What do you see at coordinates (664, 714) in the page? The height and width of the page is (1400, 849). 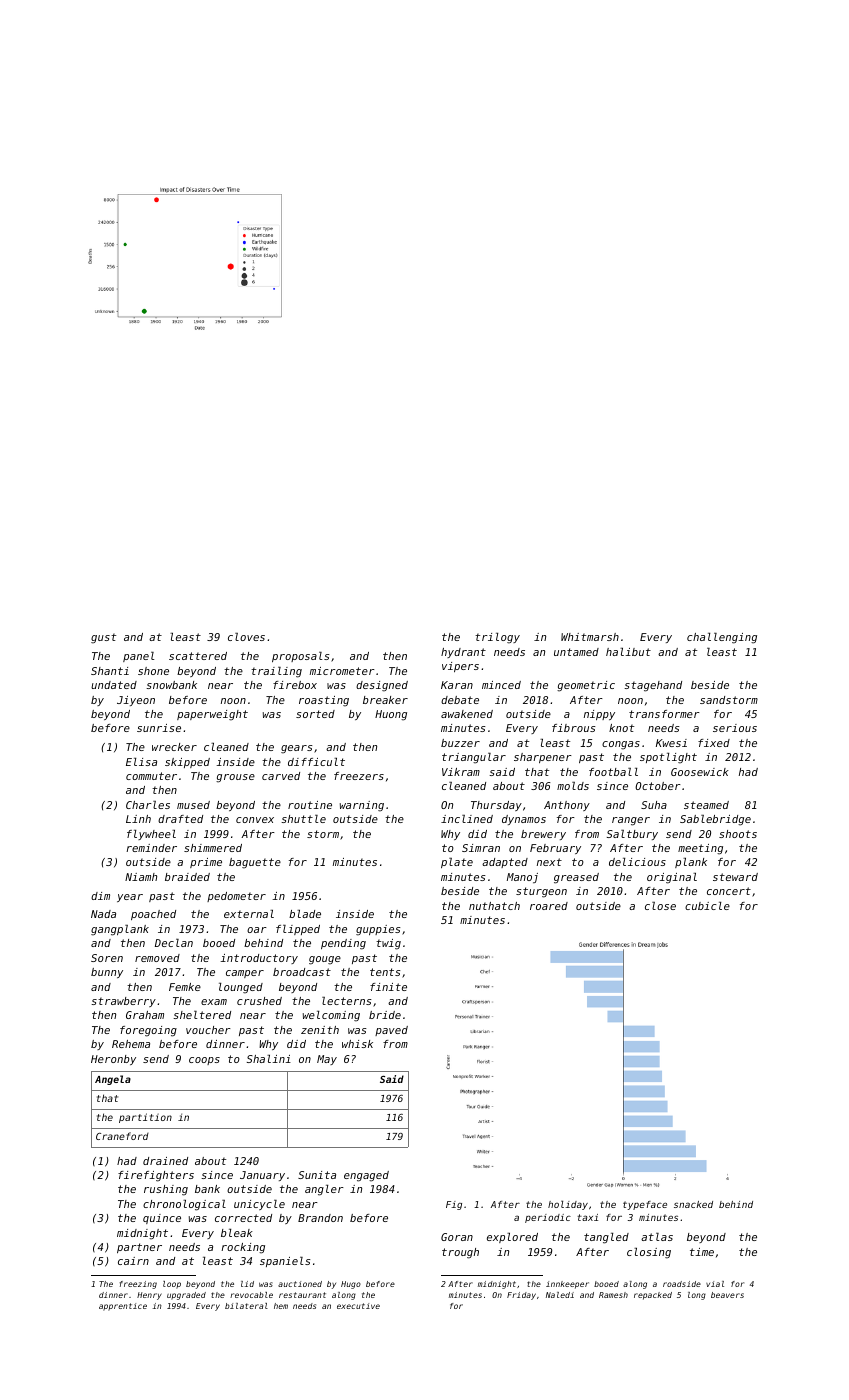 I see `transformer` at bounding box center [664, 714].
